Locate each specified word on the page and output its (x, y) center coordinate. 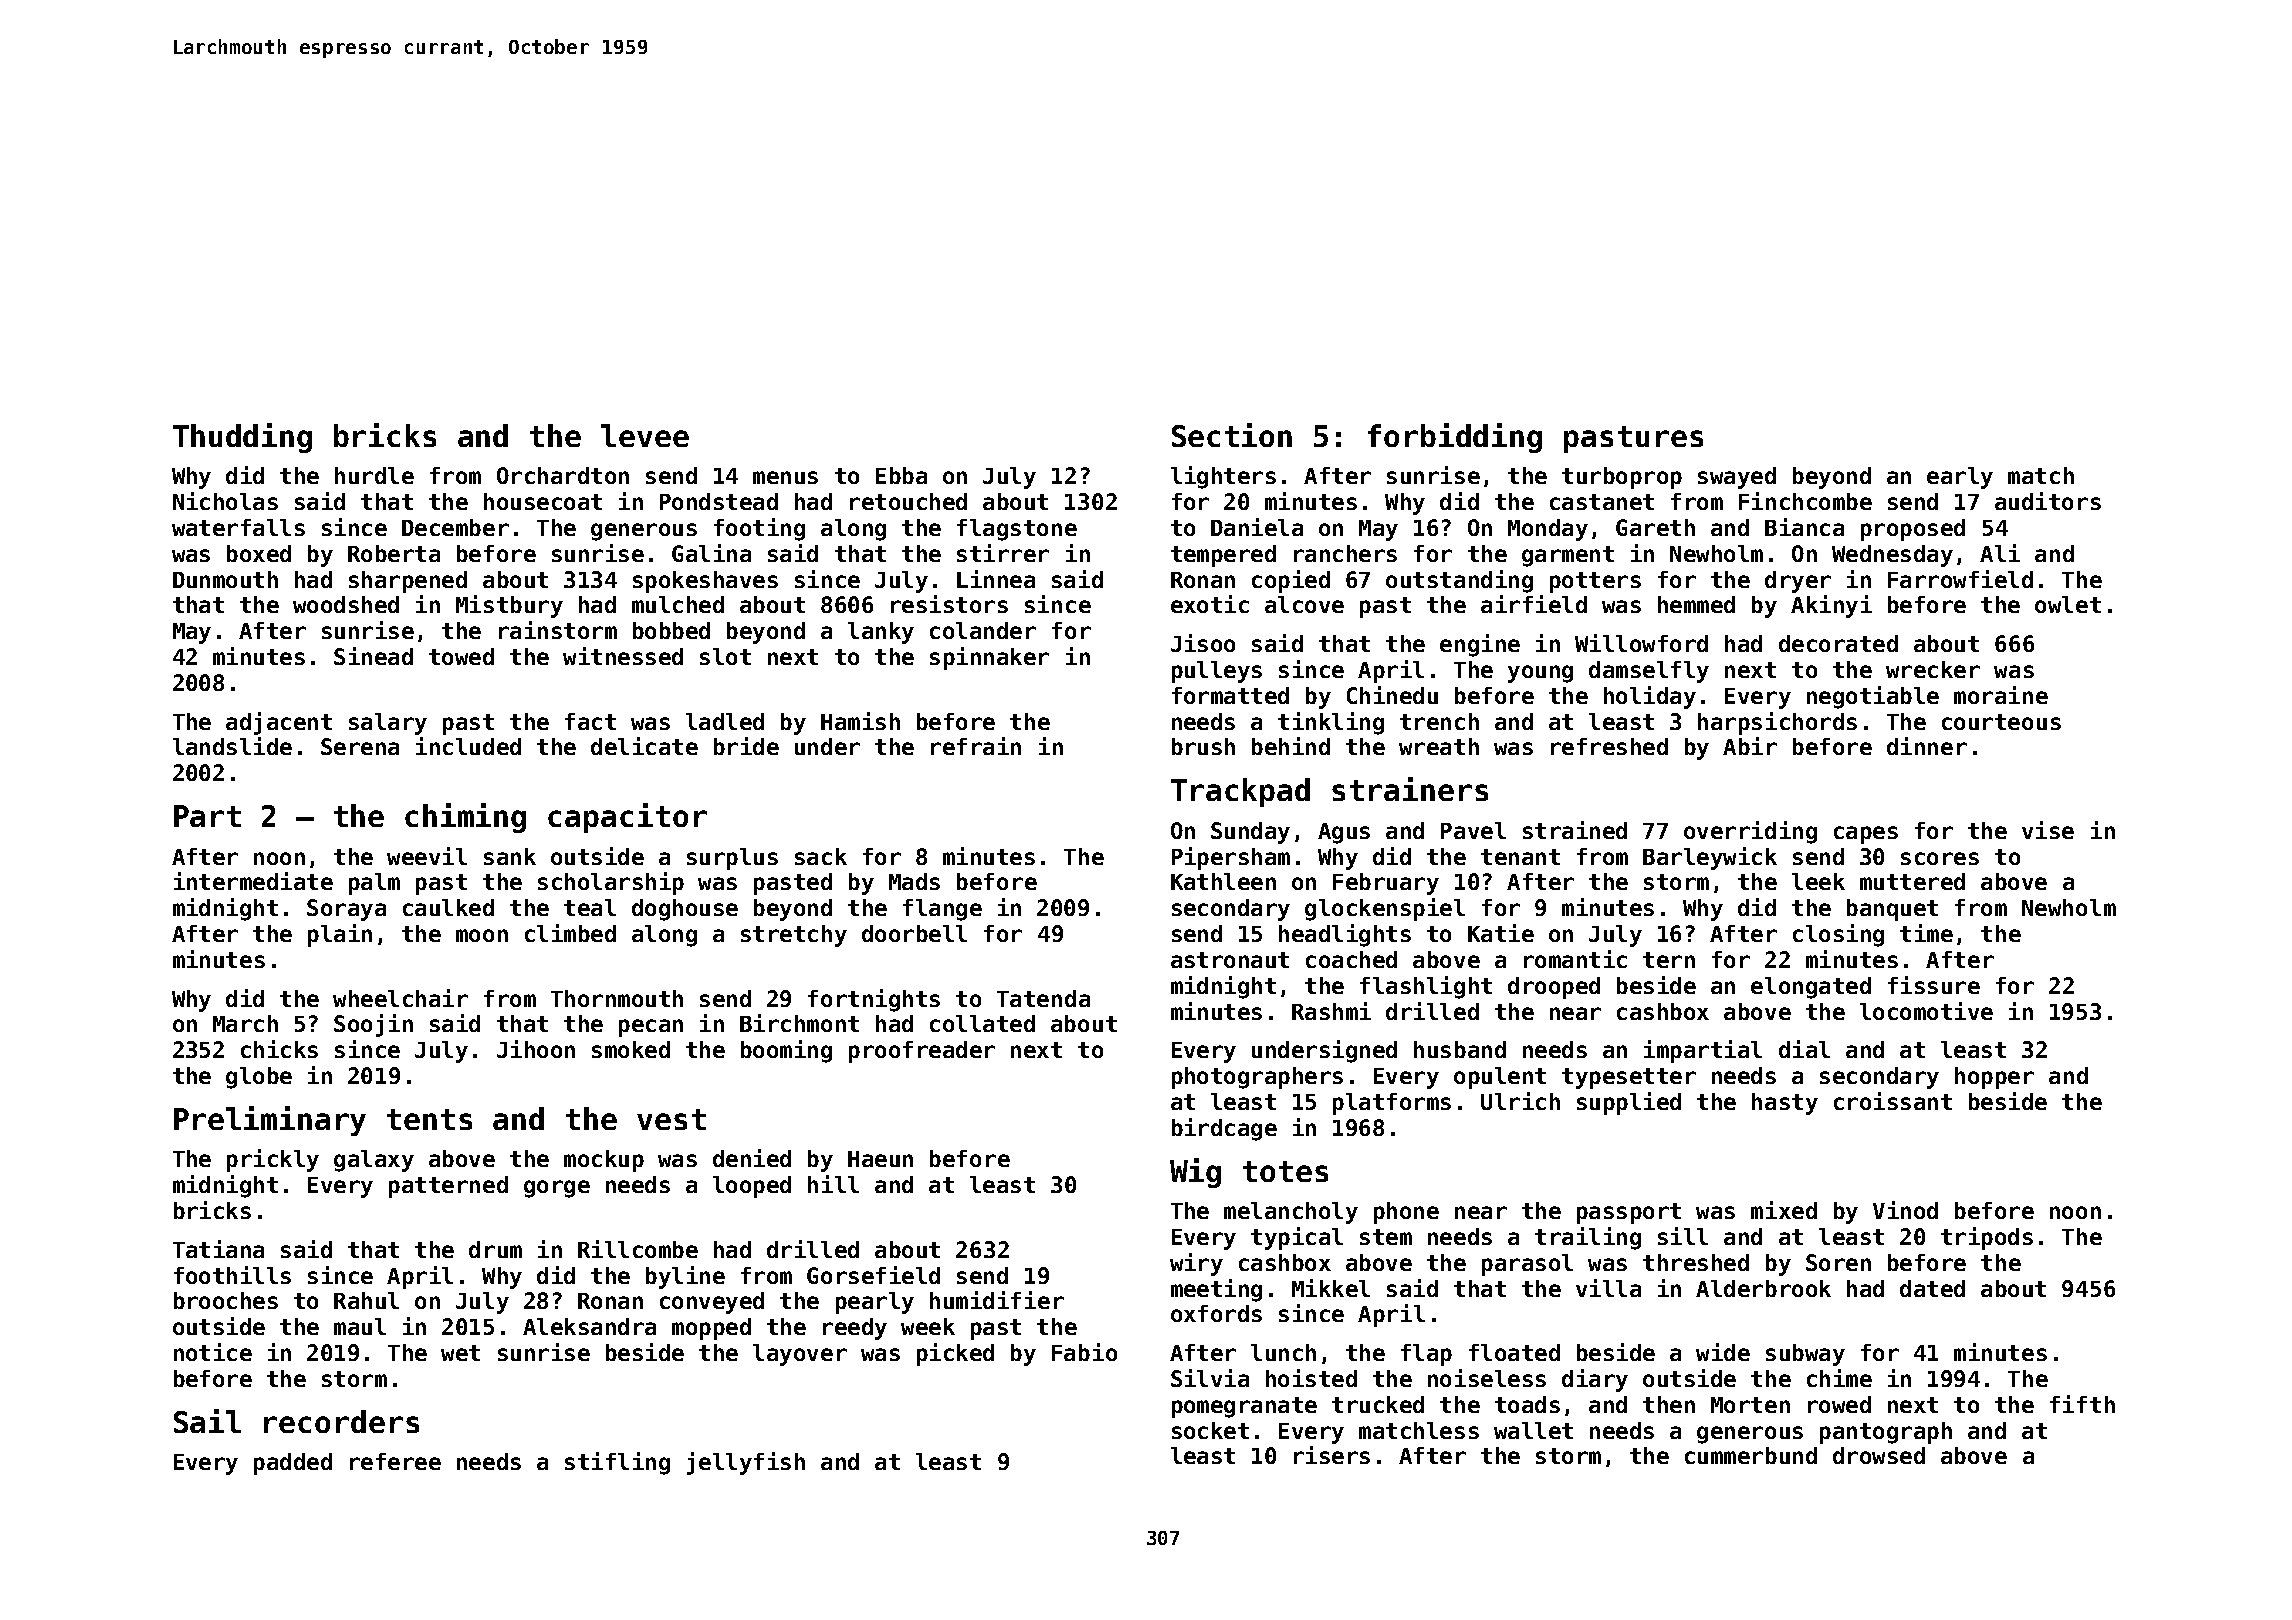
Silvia (1210, 1378)
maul (360, 1326)
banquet (1892, 910)
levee (645, 435)
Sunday (1250, 833)
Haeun (880, 1159)
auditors (2048, 501)
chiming (465, 818)
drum (495, 1249)
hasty (1785, 1104)
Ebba (901, 475)
